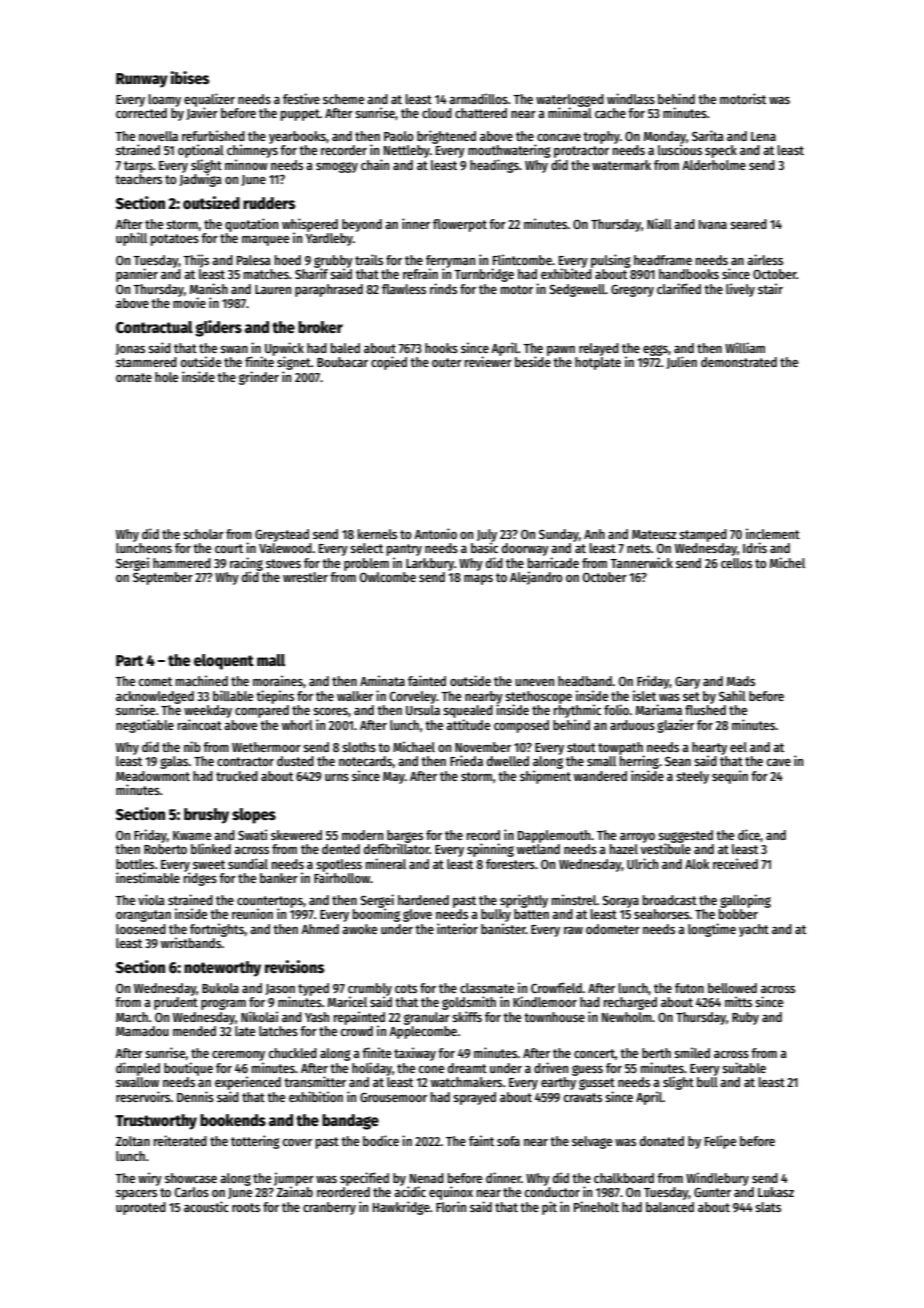 The image size is (924, 1308). I want to click on suitable, so click(744, 1067).
